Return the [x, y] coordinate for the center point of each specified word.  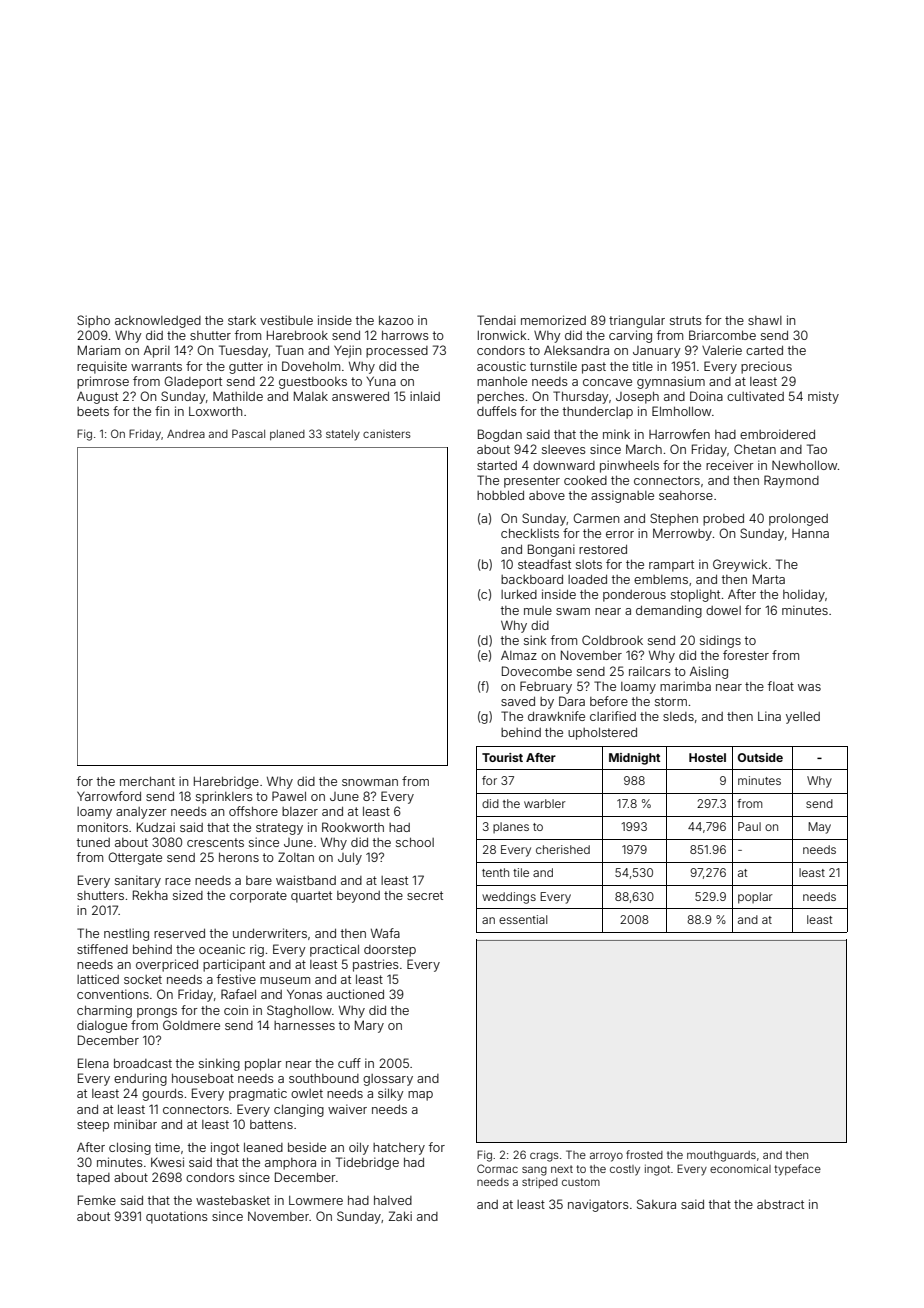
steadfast [544, 564]
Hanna [810, 533]
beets [93, 411]
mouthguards [721, 1156]
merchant [147, 781]
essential [523, 919]
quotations [177, 1217]
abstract [780, 1204]
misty [823, 397]
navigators [598, 1205]
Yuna [381, 381]
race [178, 881]
